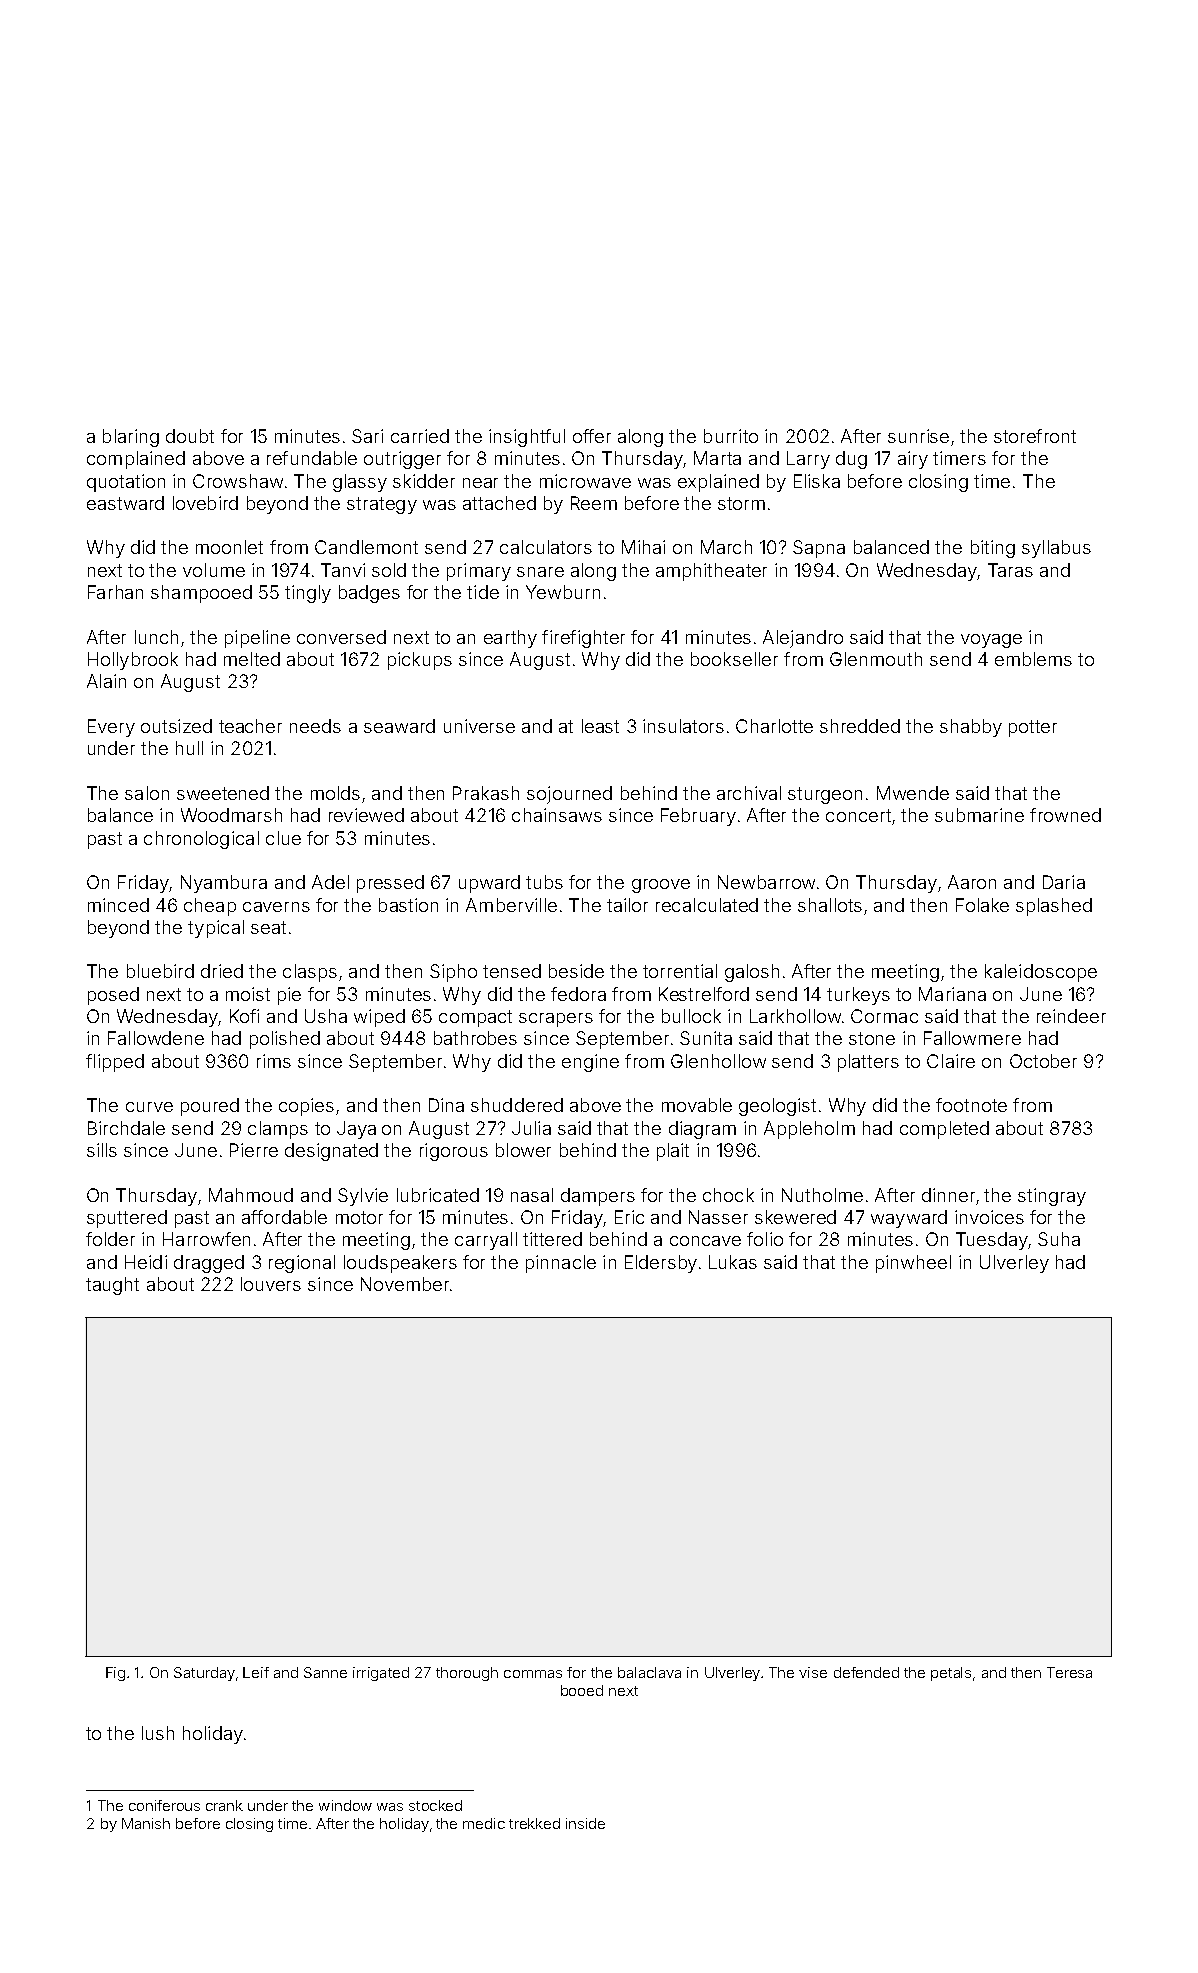 This document has height=1973, width=1198. What do you see at coordinates (1056, 549) in the document?
I see `syllabus` at bounding box center [1056, 549].
